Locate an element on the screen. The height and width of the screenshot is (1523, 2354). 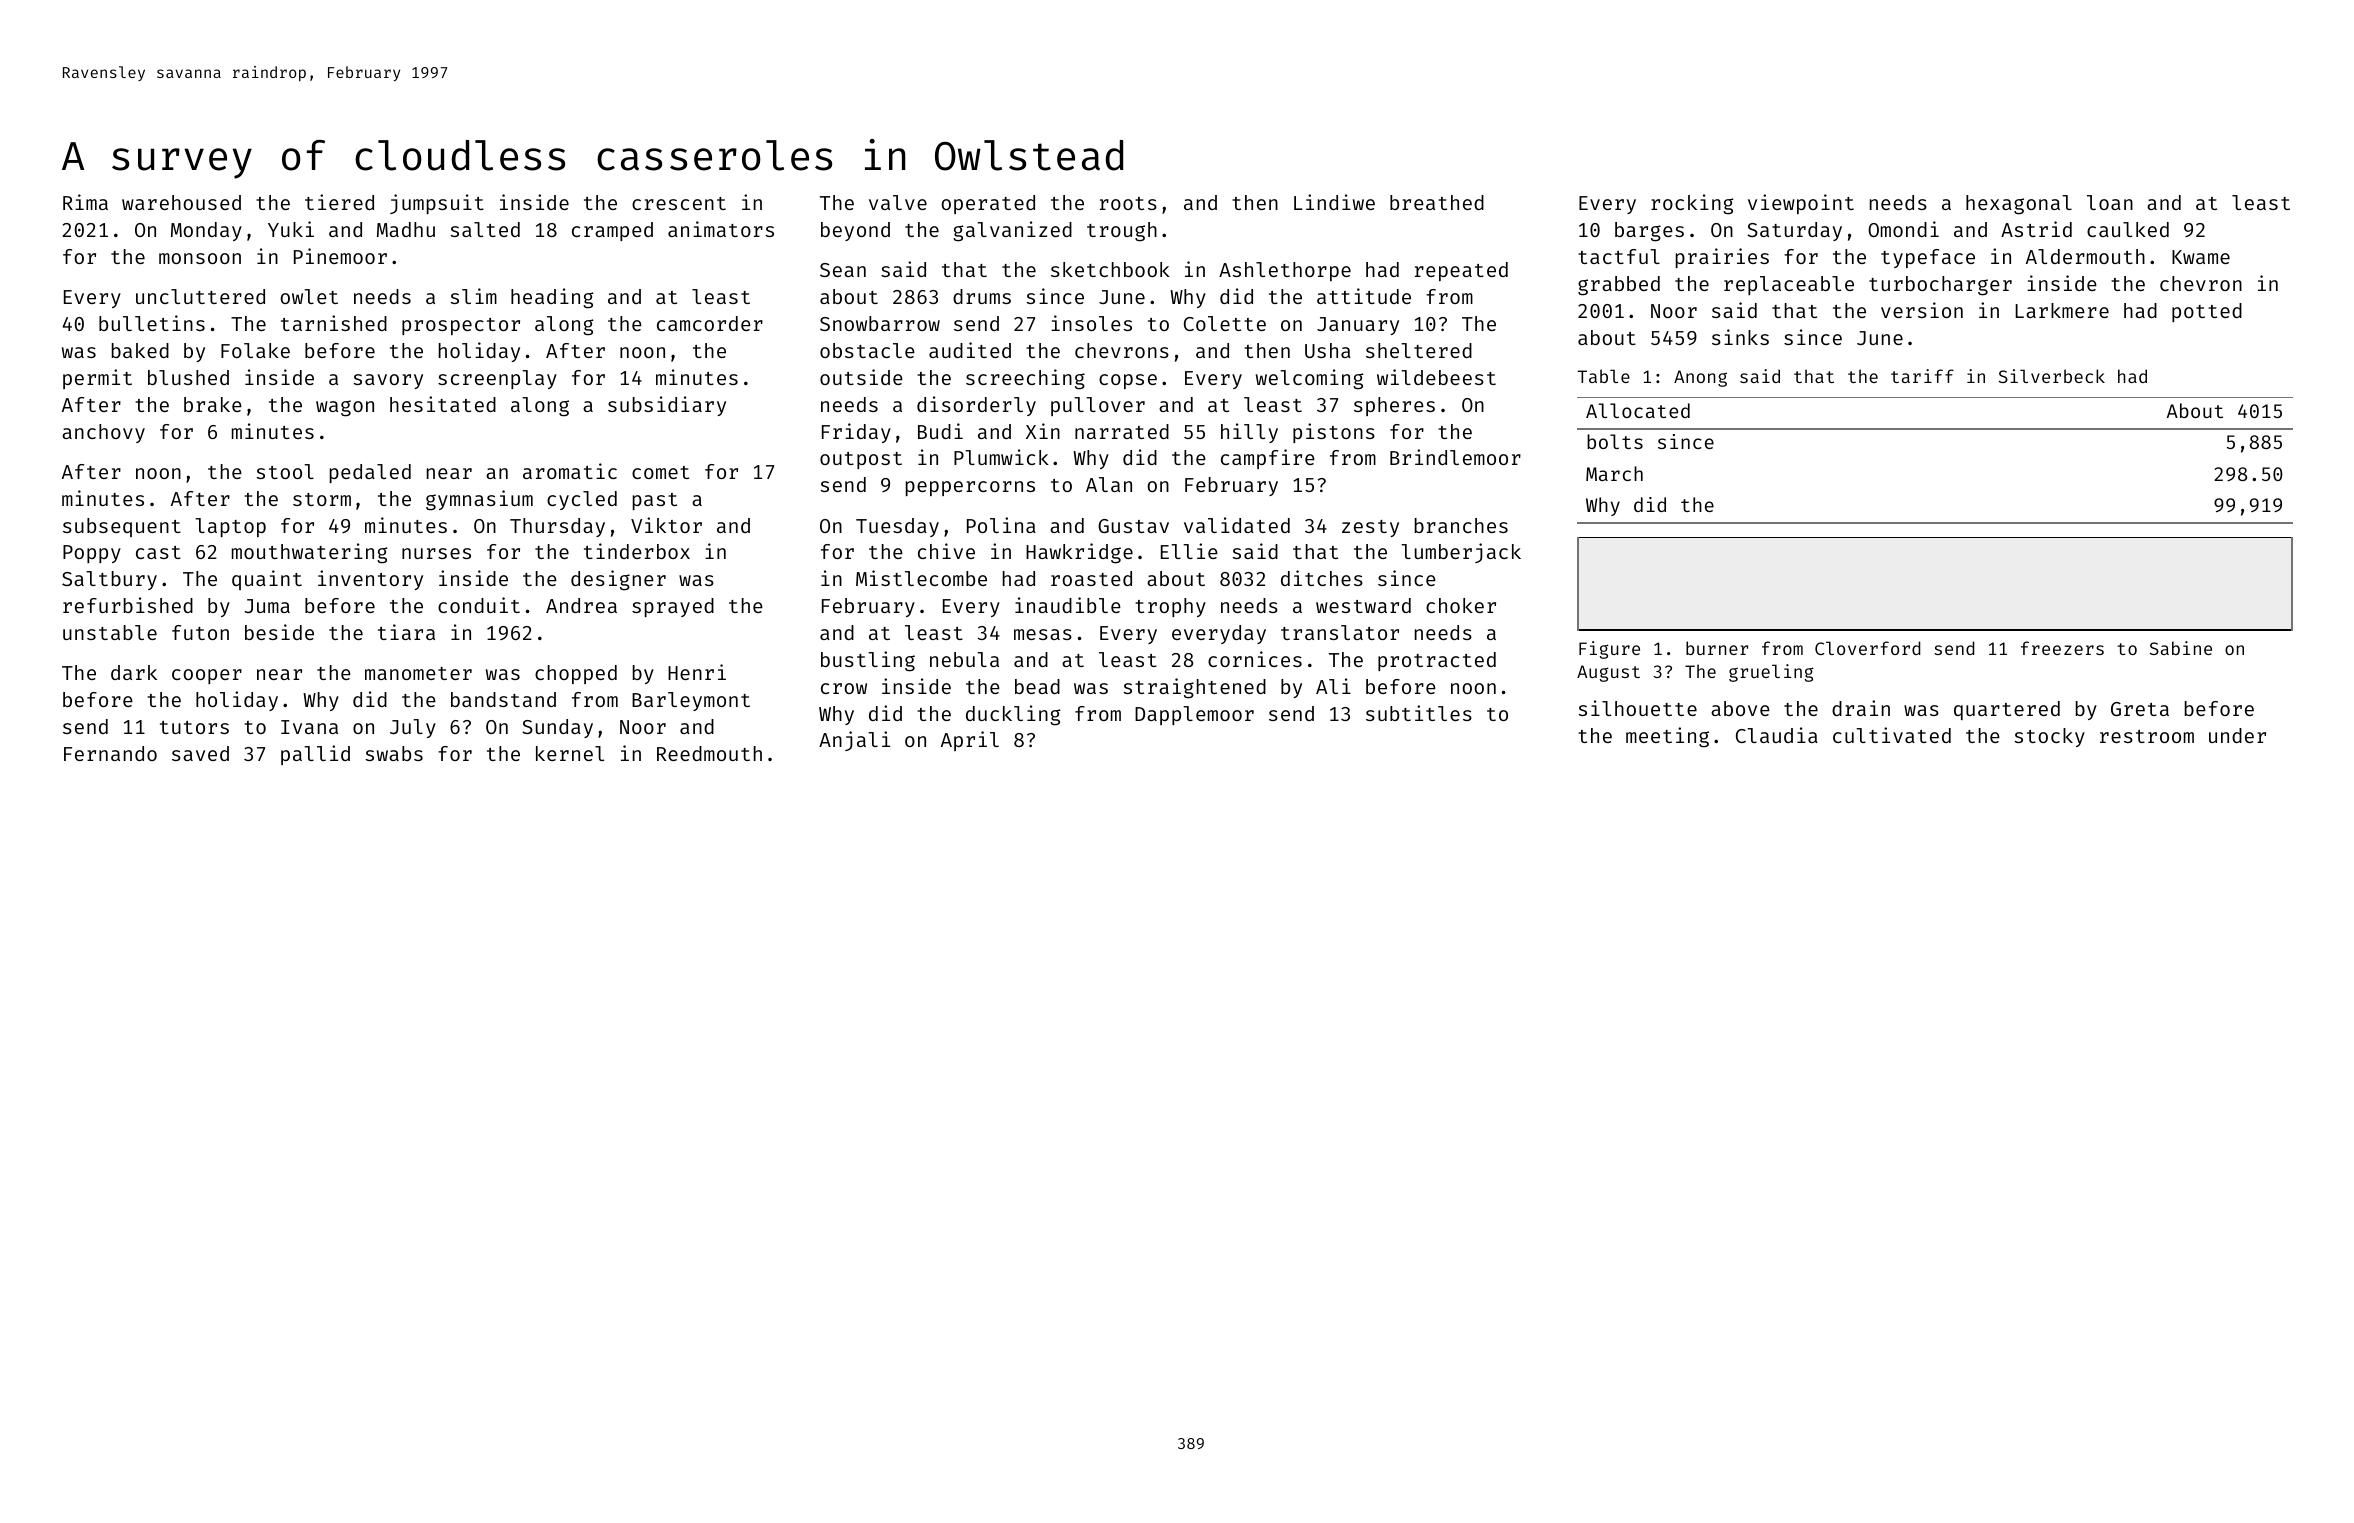
meeting is located at coordinates (1667, 737).
